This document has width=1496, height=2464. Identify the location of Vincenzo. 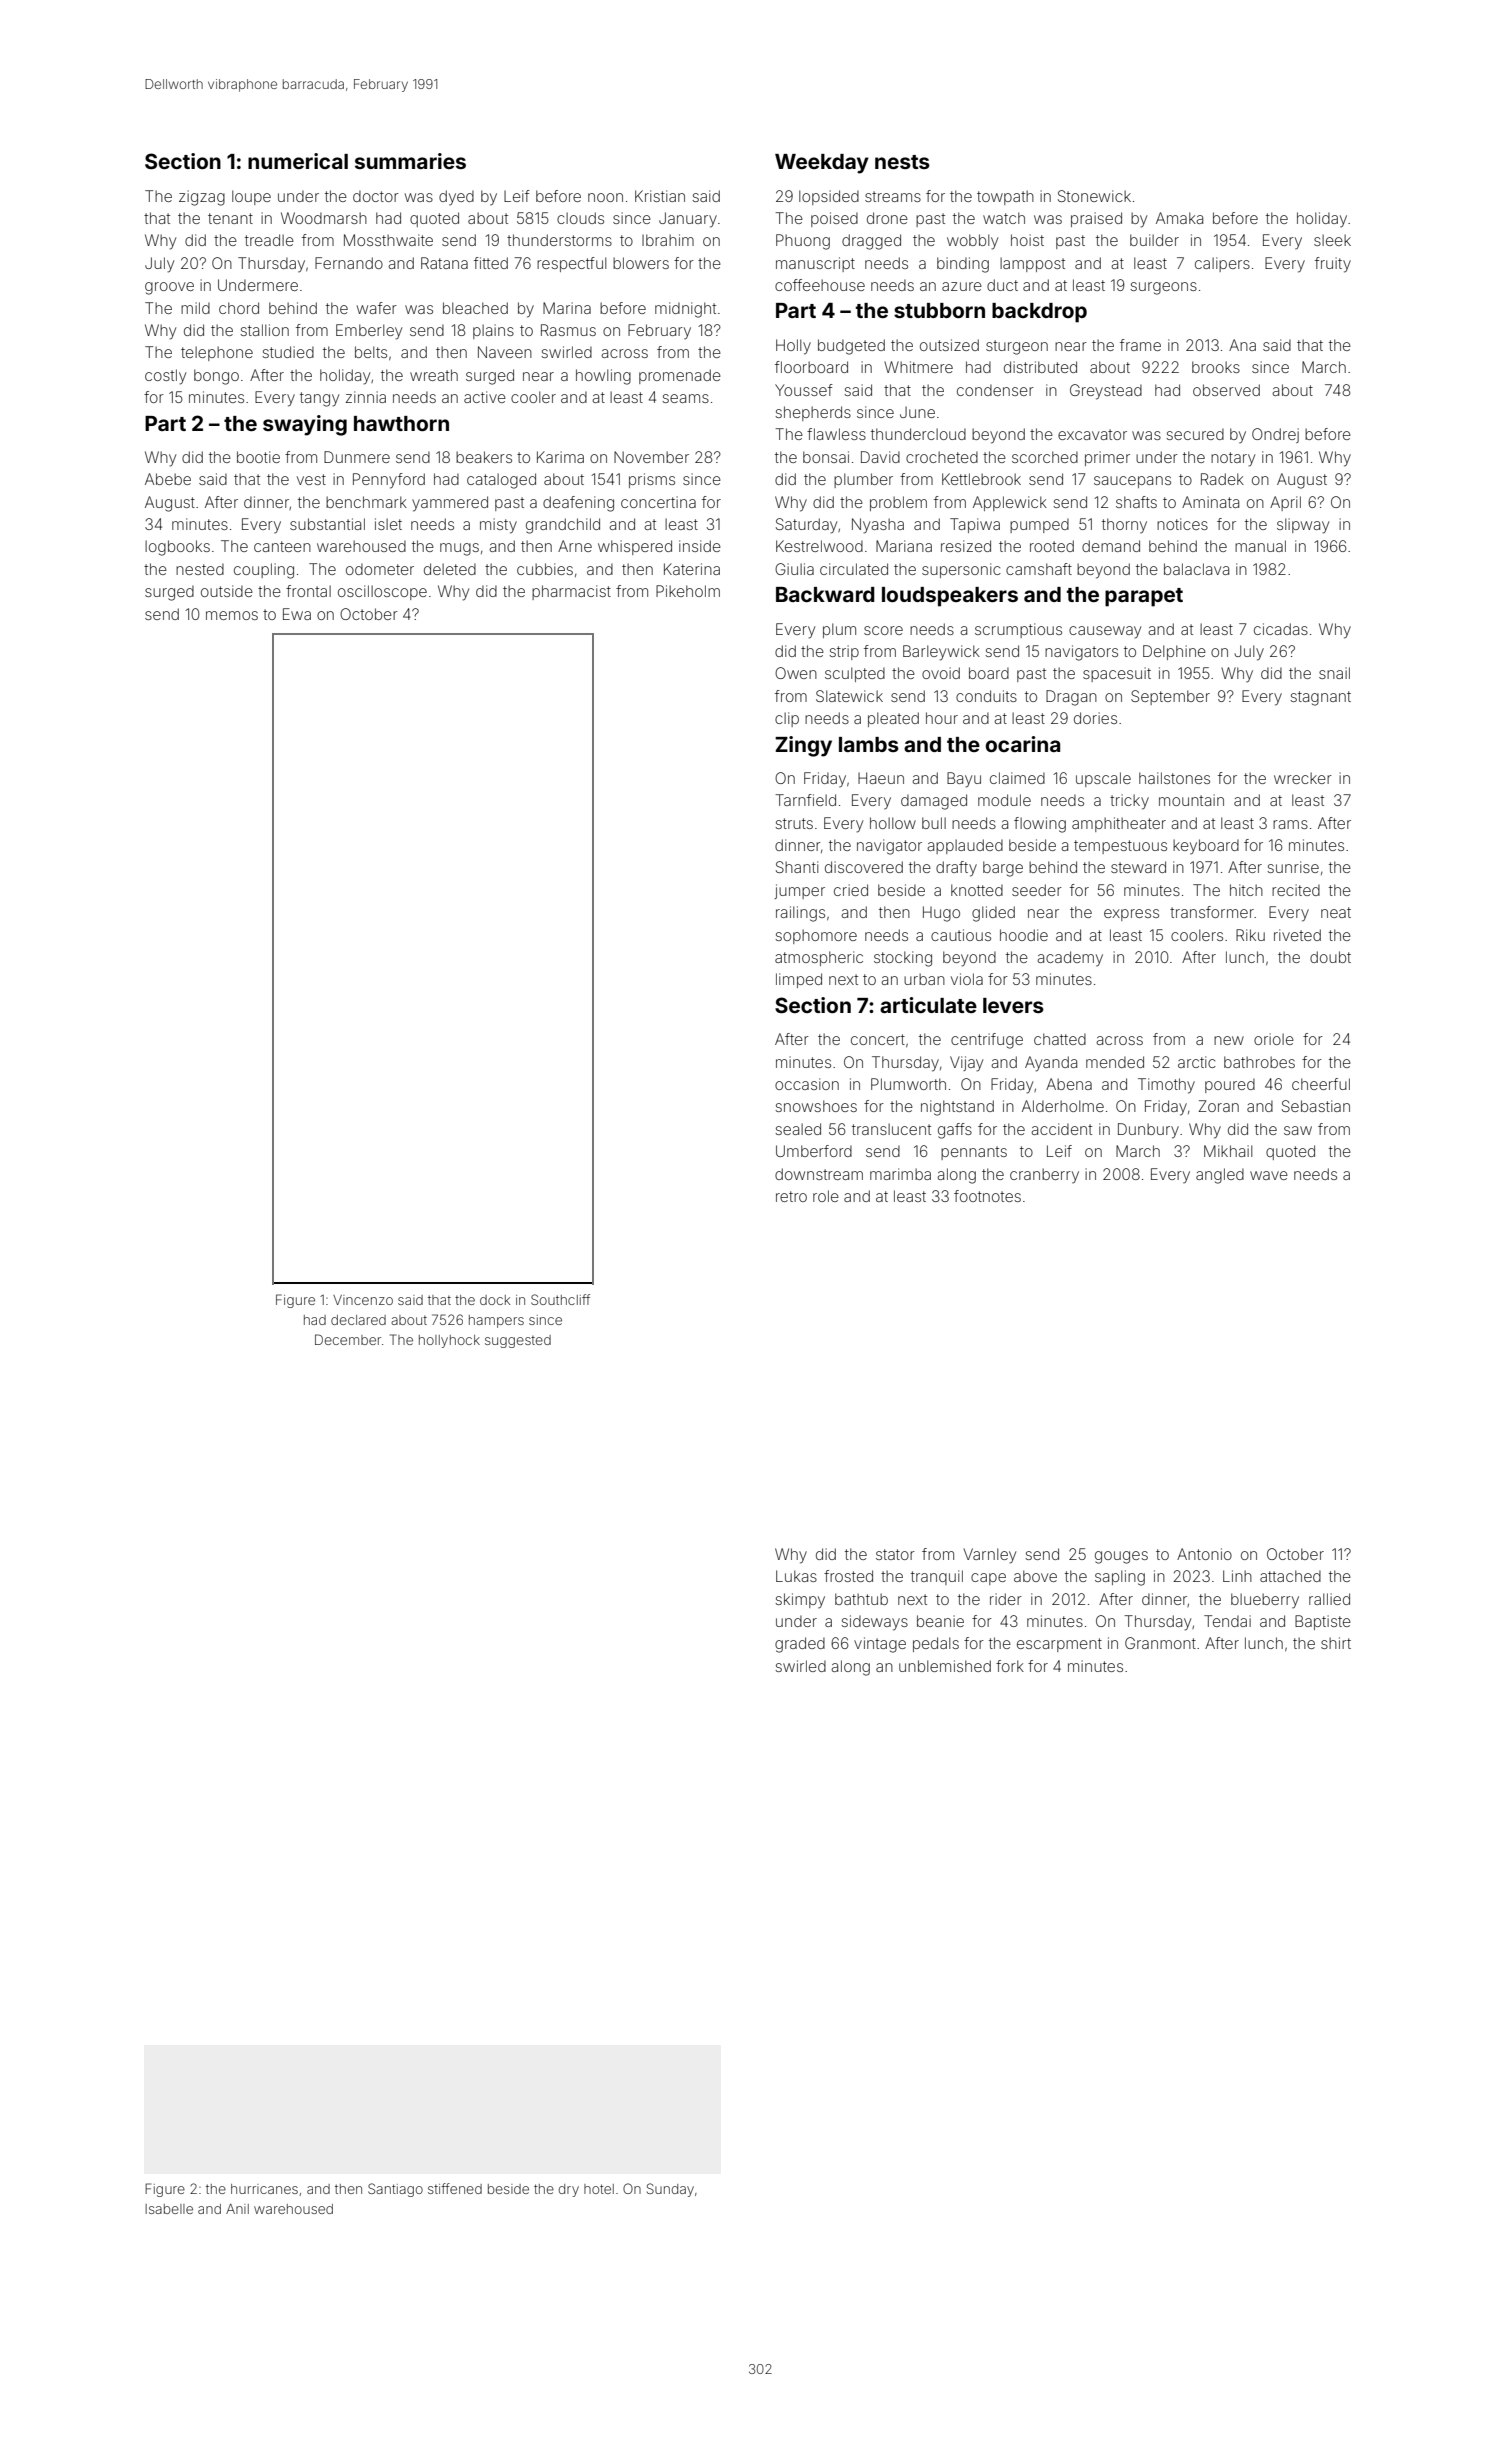
(363, 1300).
